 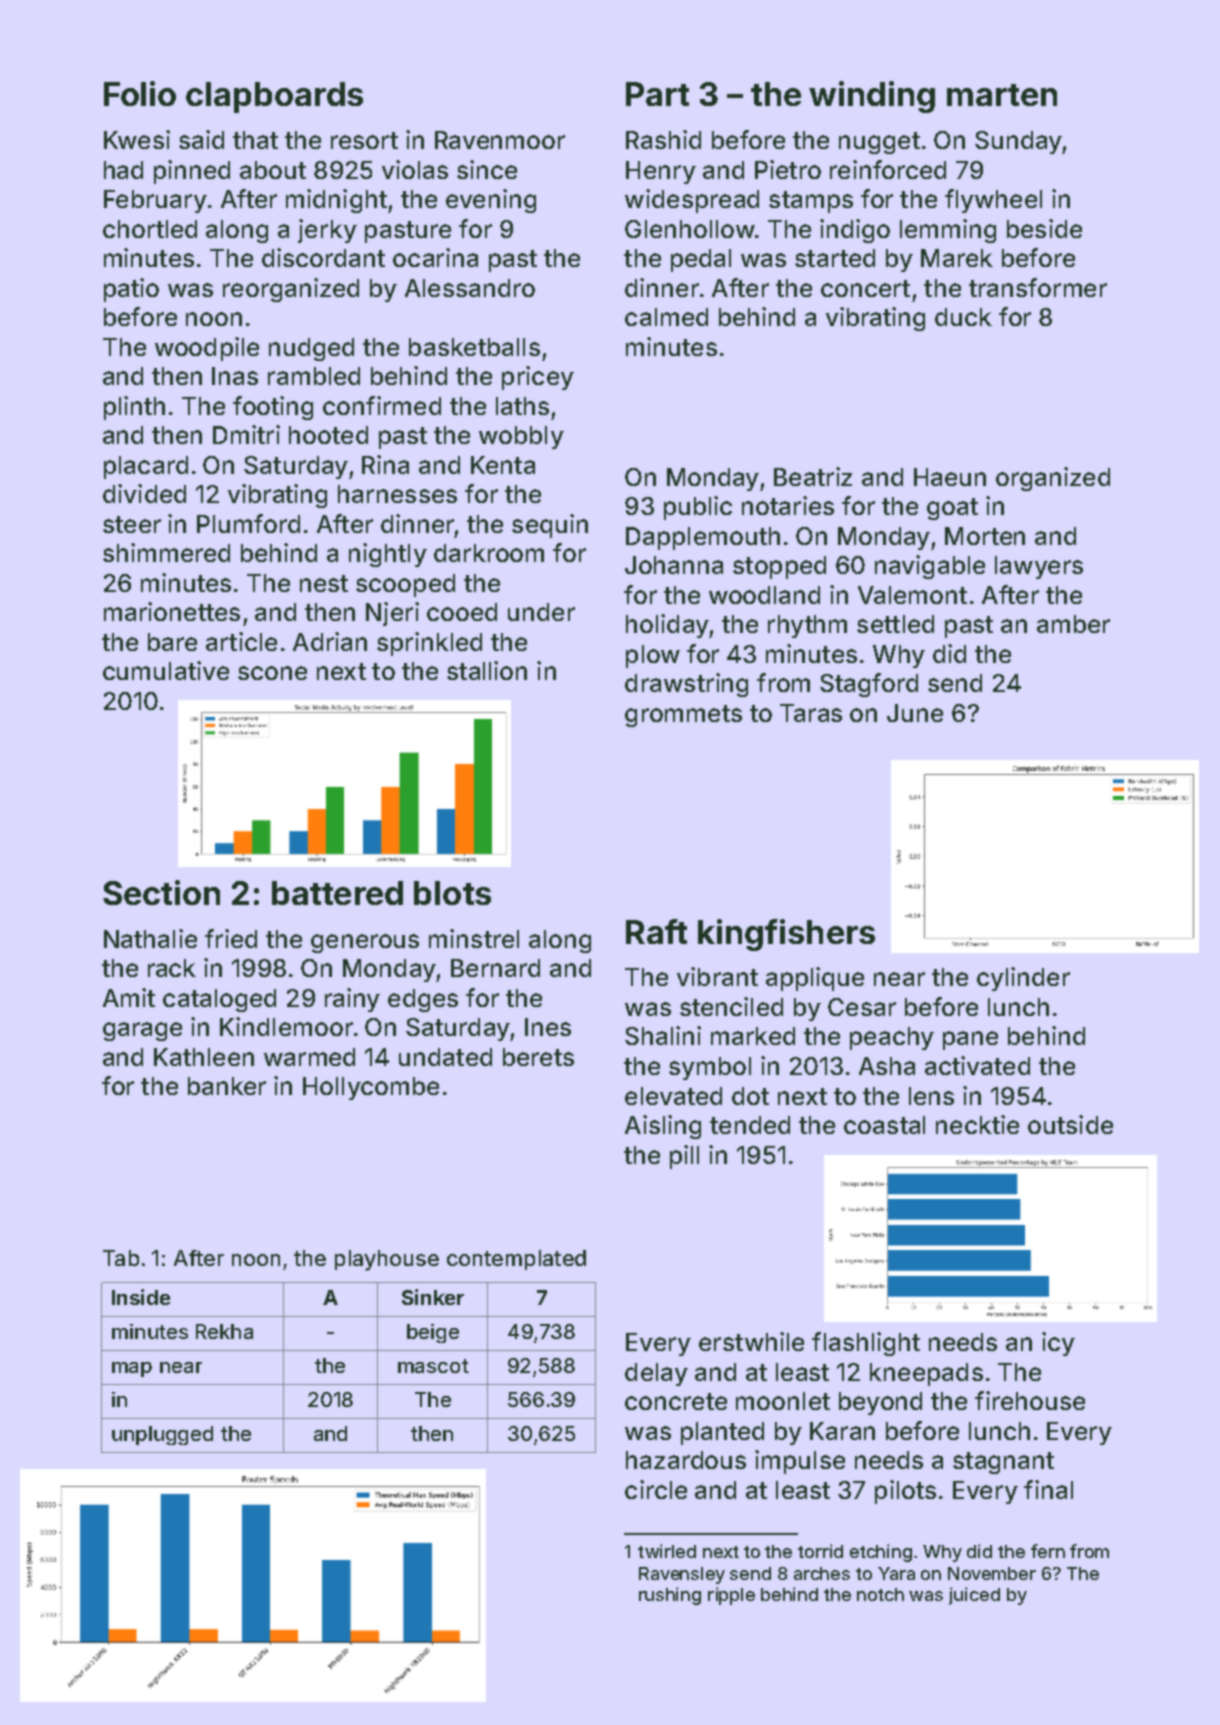 What do you see at coordinates (1058, 1344) in the document?
I see `icy` at bounding box center [1058, 1344].
